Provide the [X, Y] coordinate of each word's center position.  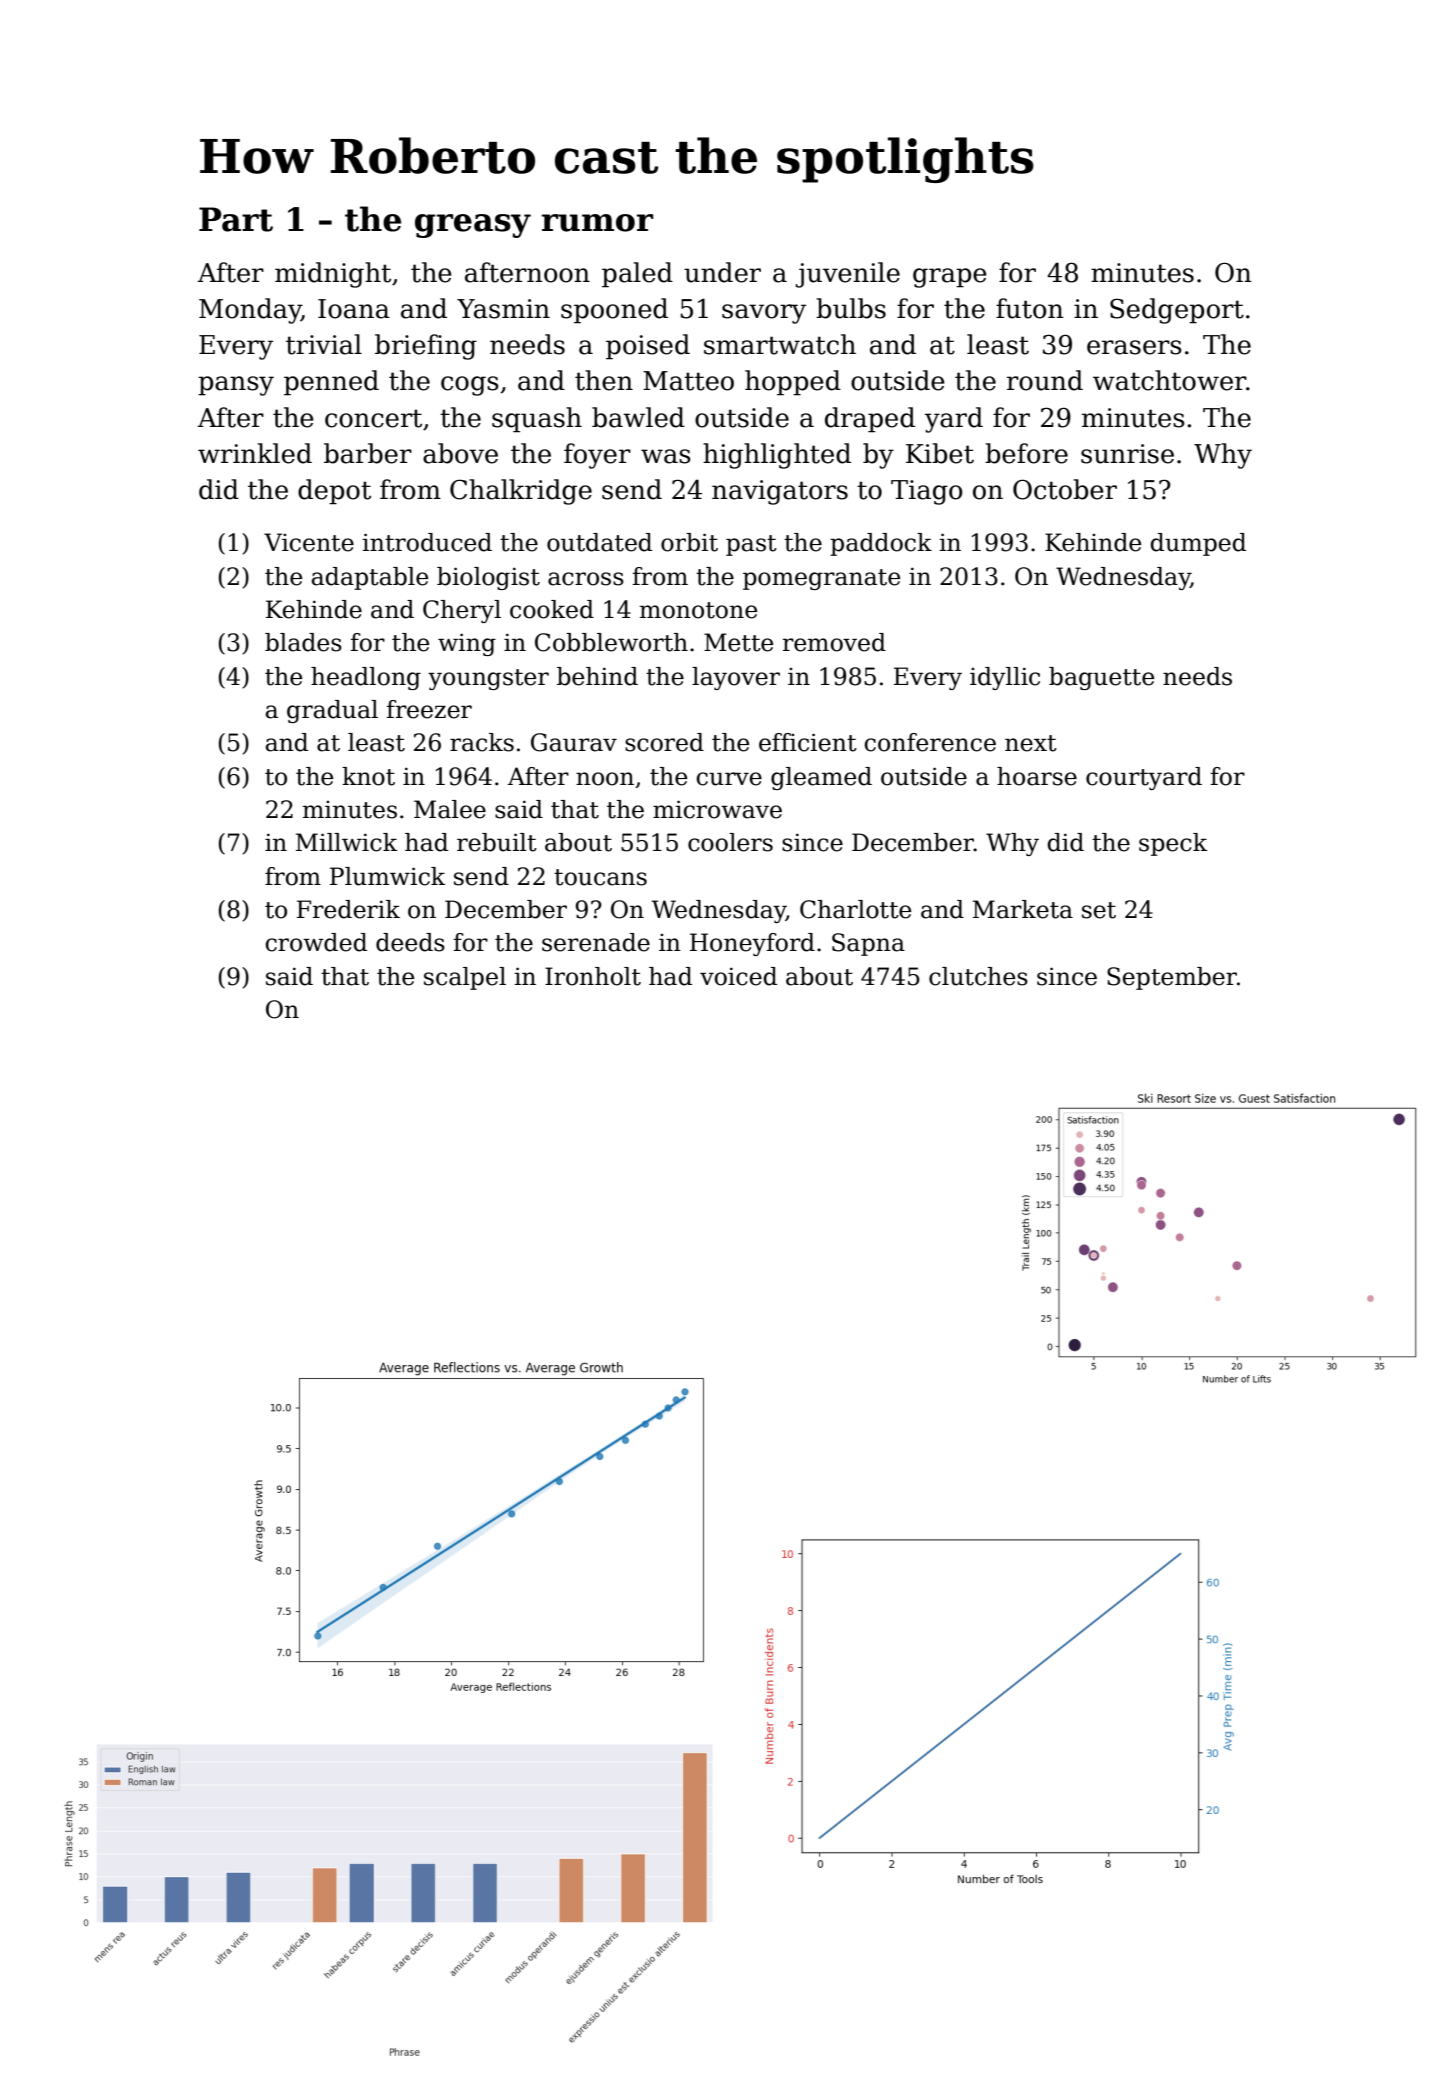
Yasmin [503, 309]
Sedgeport [1177, 311]
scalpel [465, 978]
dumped [1198, 544]
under [722, 272]
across [586, 579]
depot [334, 492]
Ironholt [593, 976]
